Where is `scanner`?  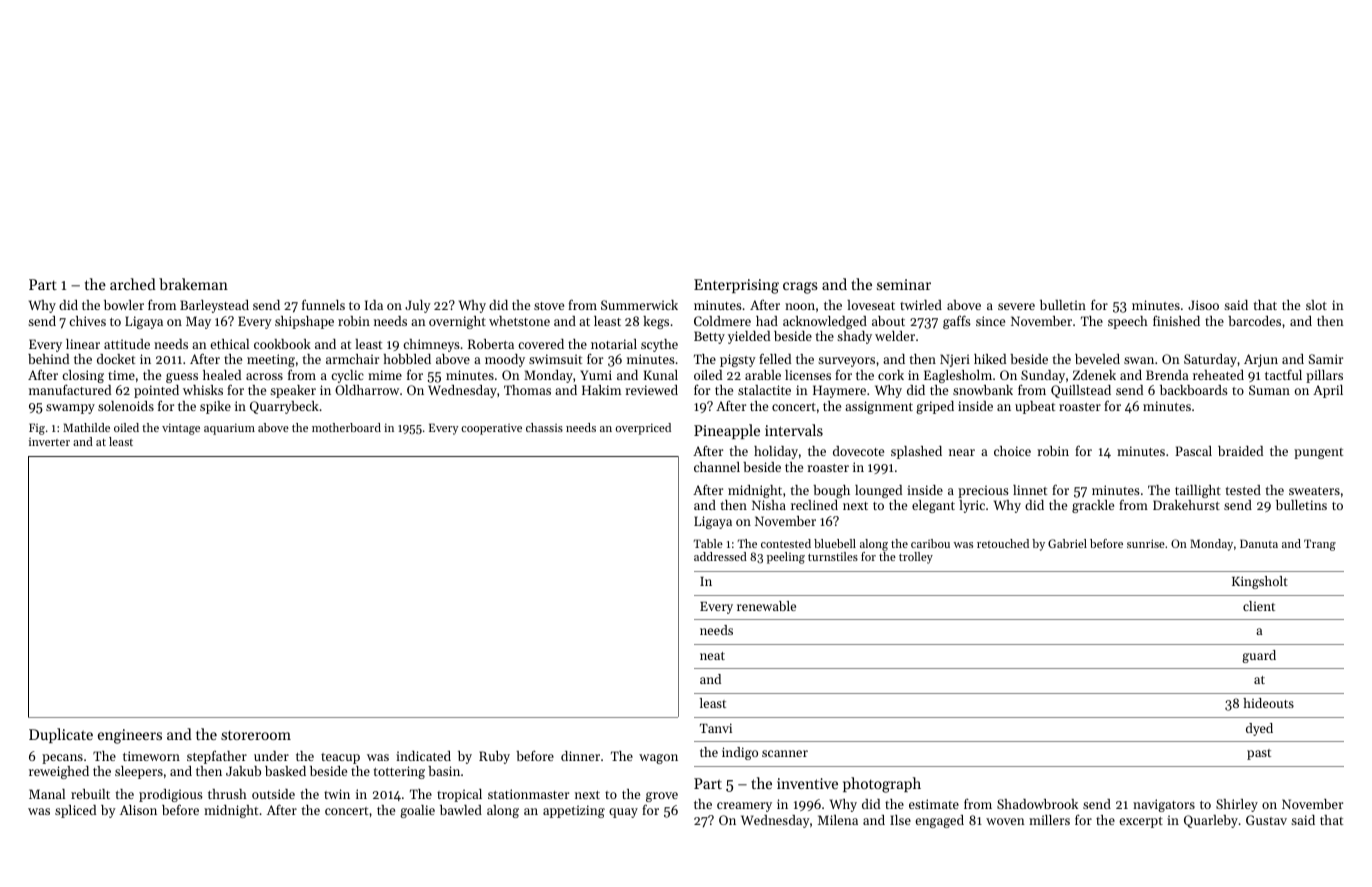 scanner is located at coordinates (785, 753).
